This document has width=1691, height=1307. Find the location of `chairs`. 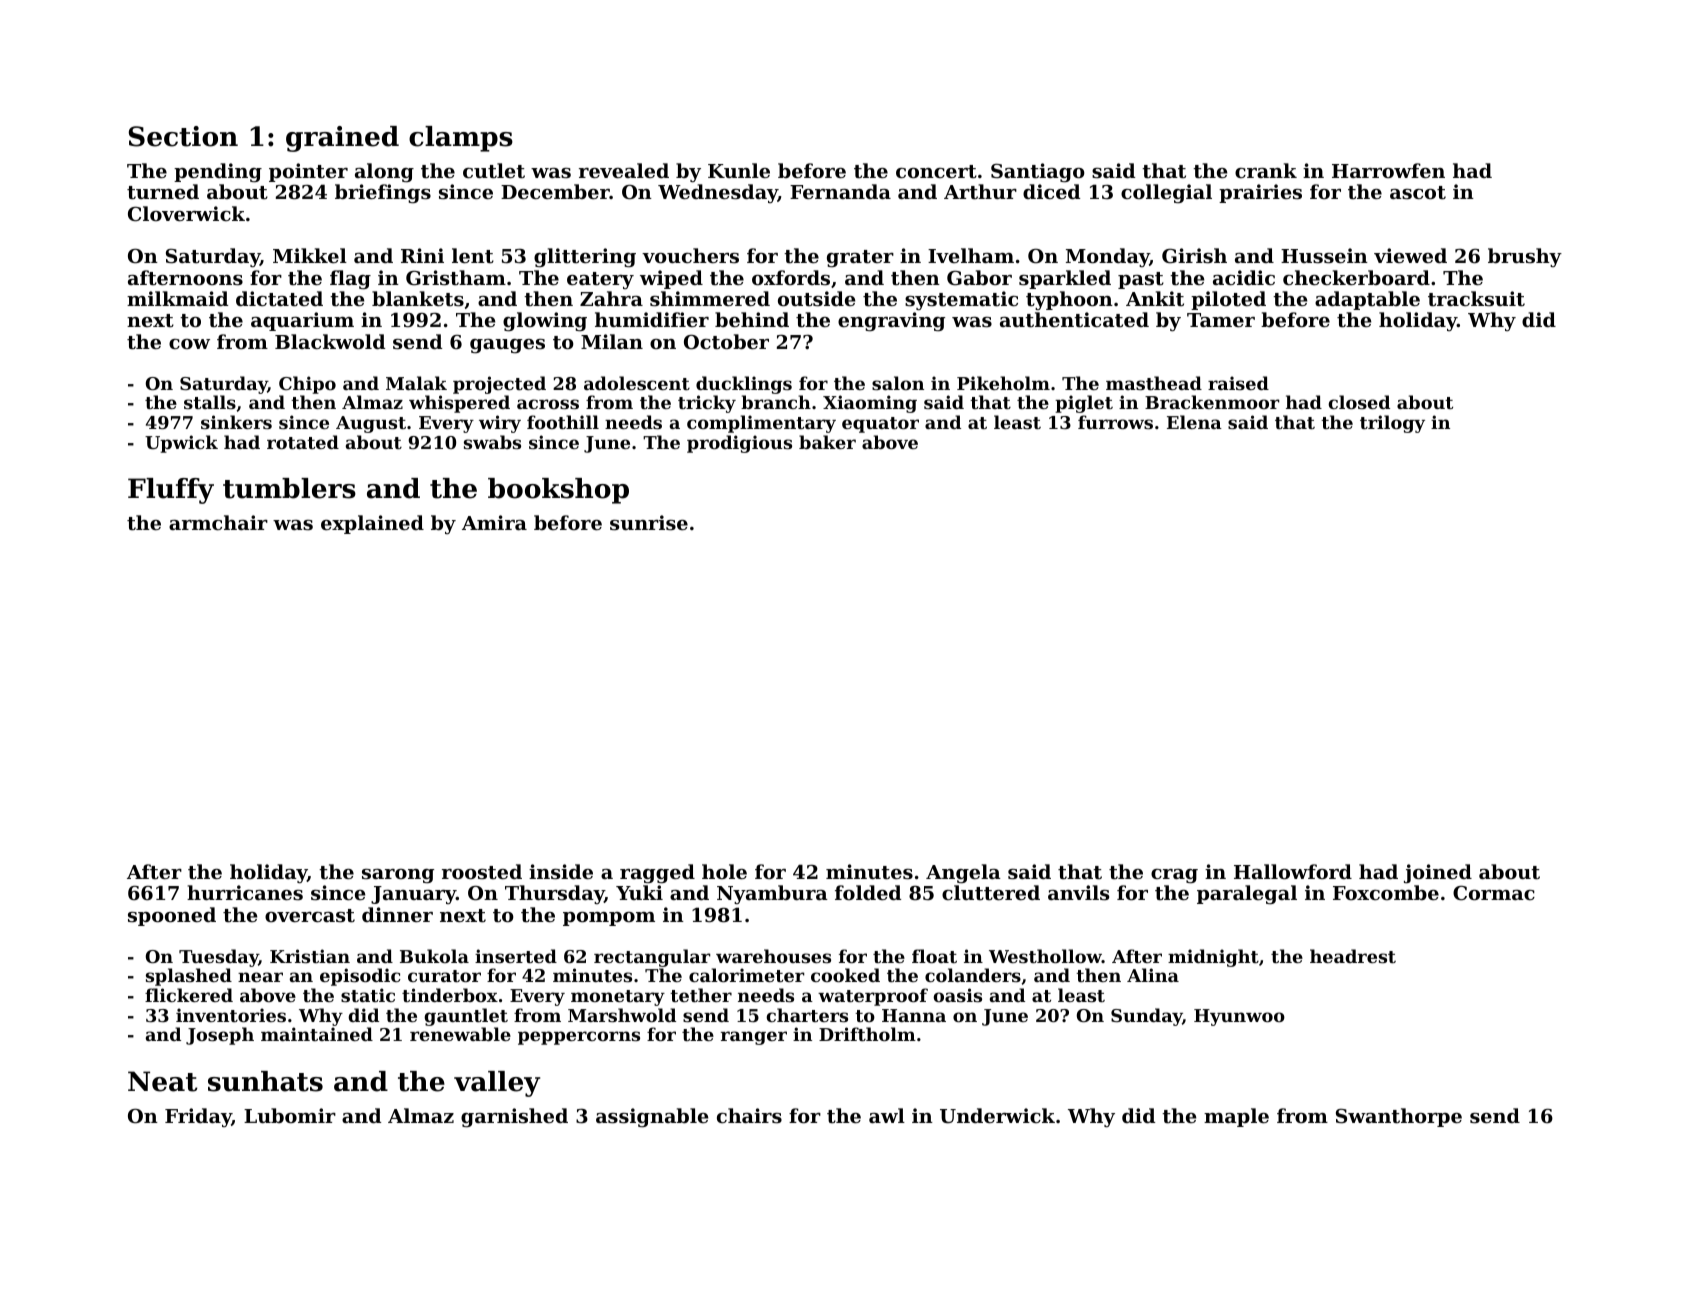

chairs is located at coordinates (749, 1116).
